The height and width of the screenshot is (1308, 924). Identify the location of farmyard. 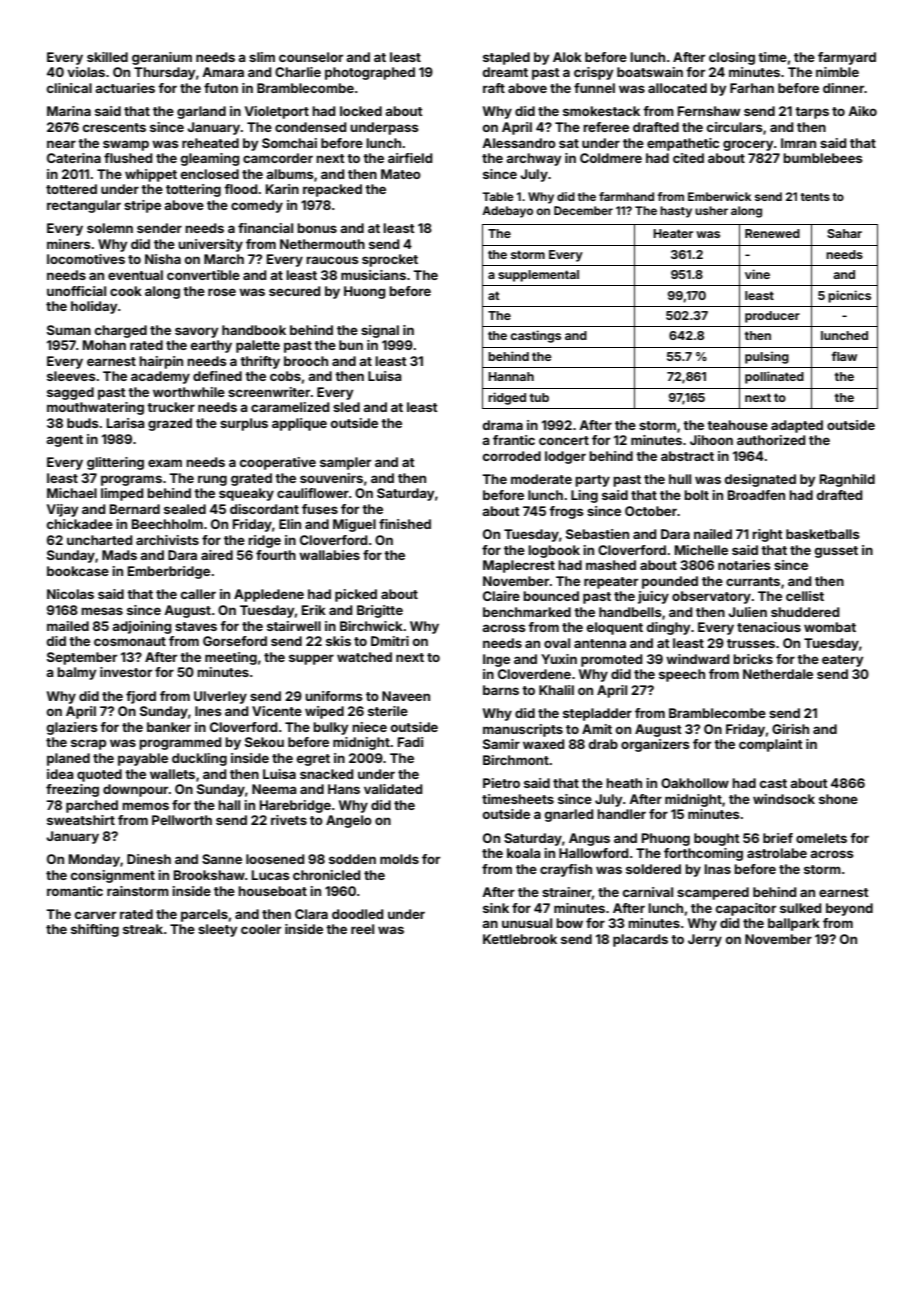
(847, 58).
